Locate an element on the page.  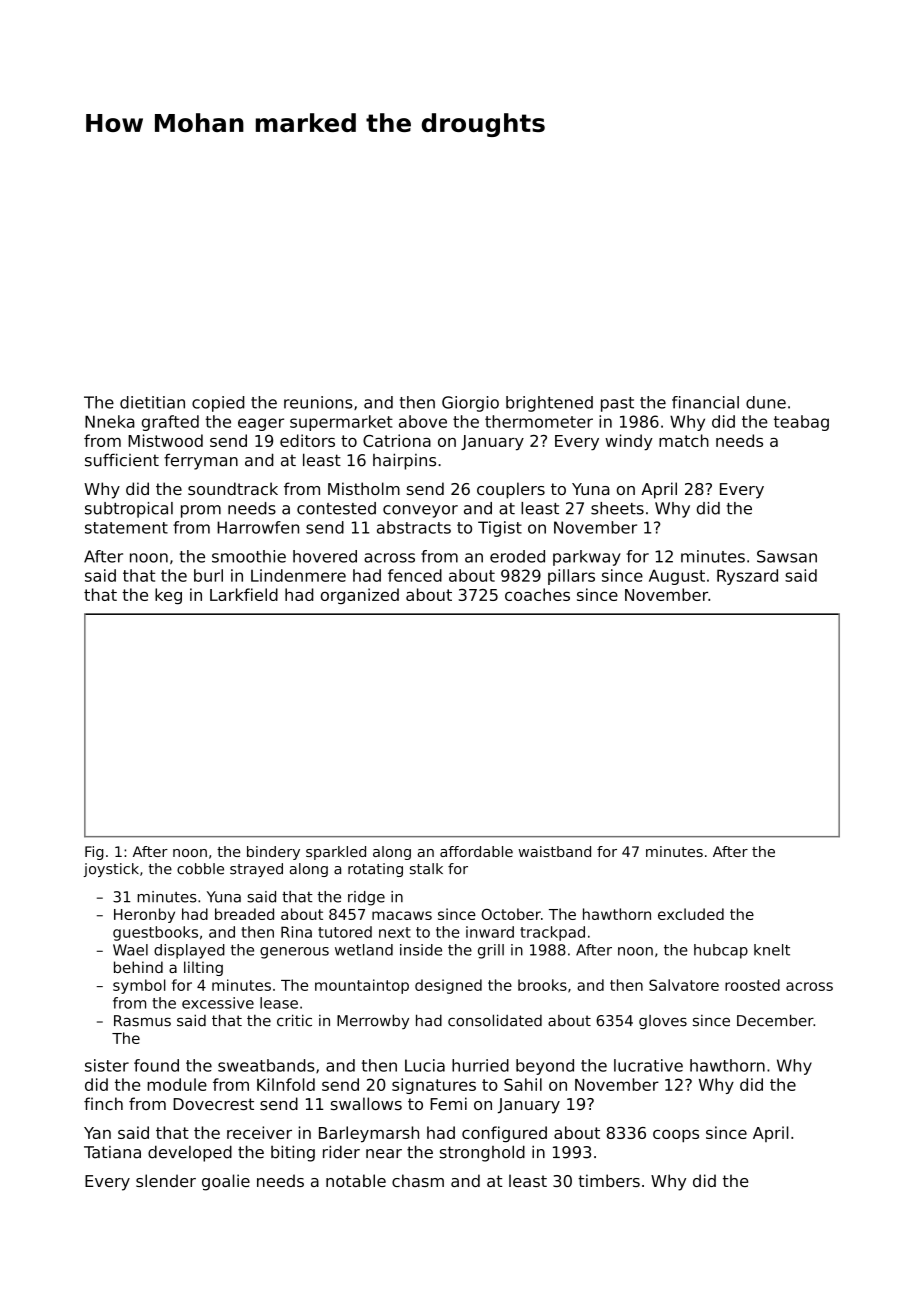
keg is located at coordinates (168, 596).
